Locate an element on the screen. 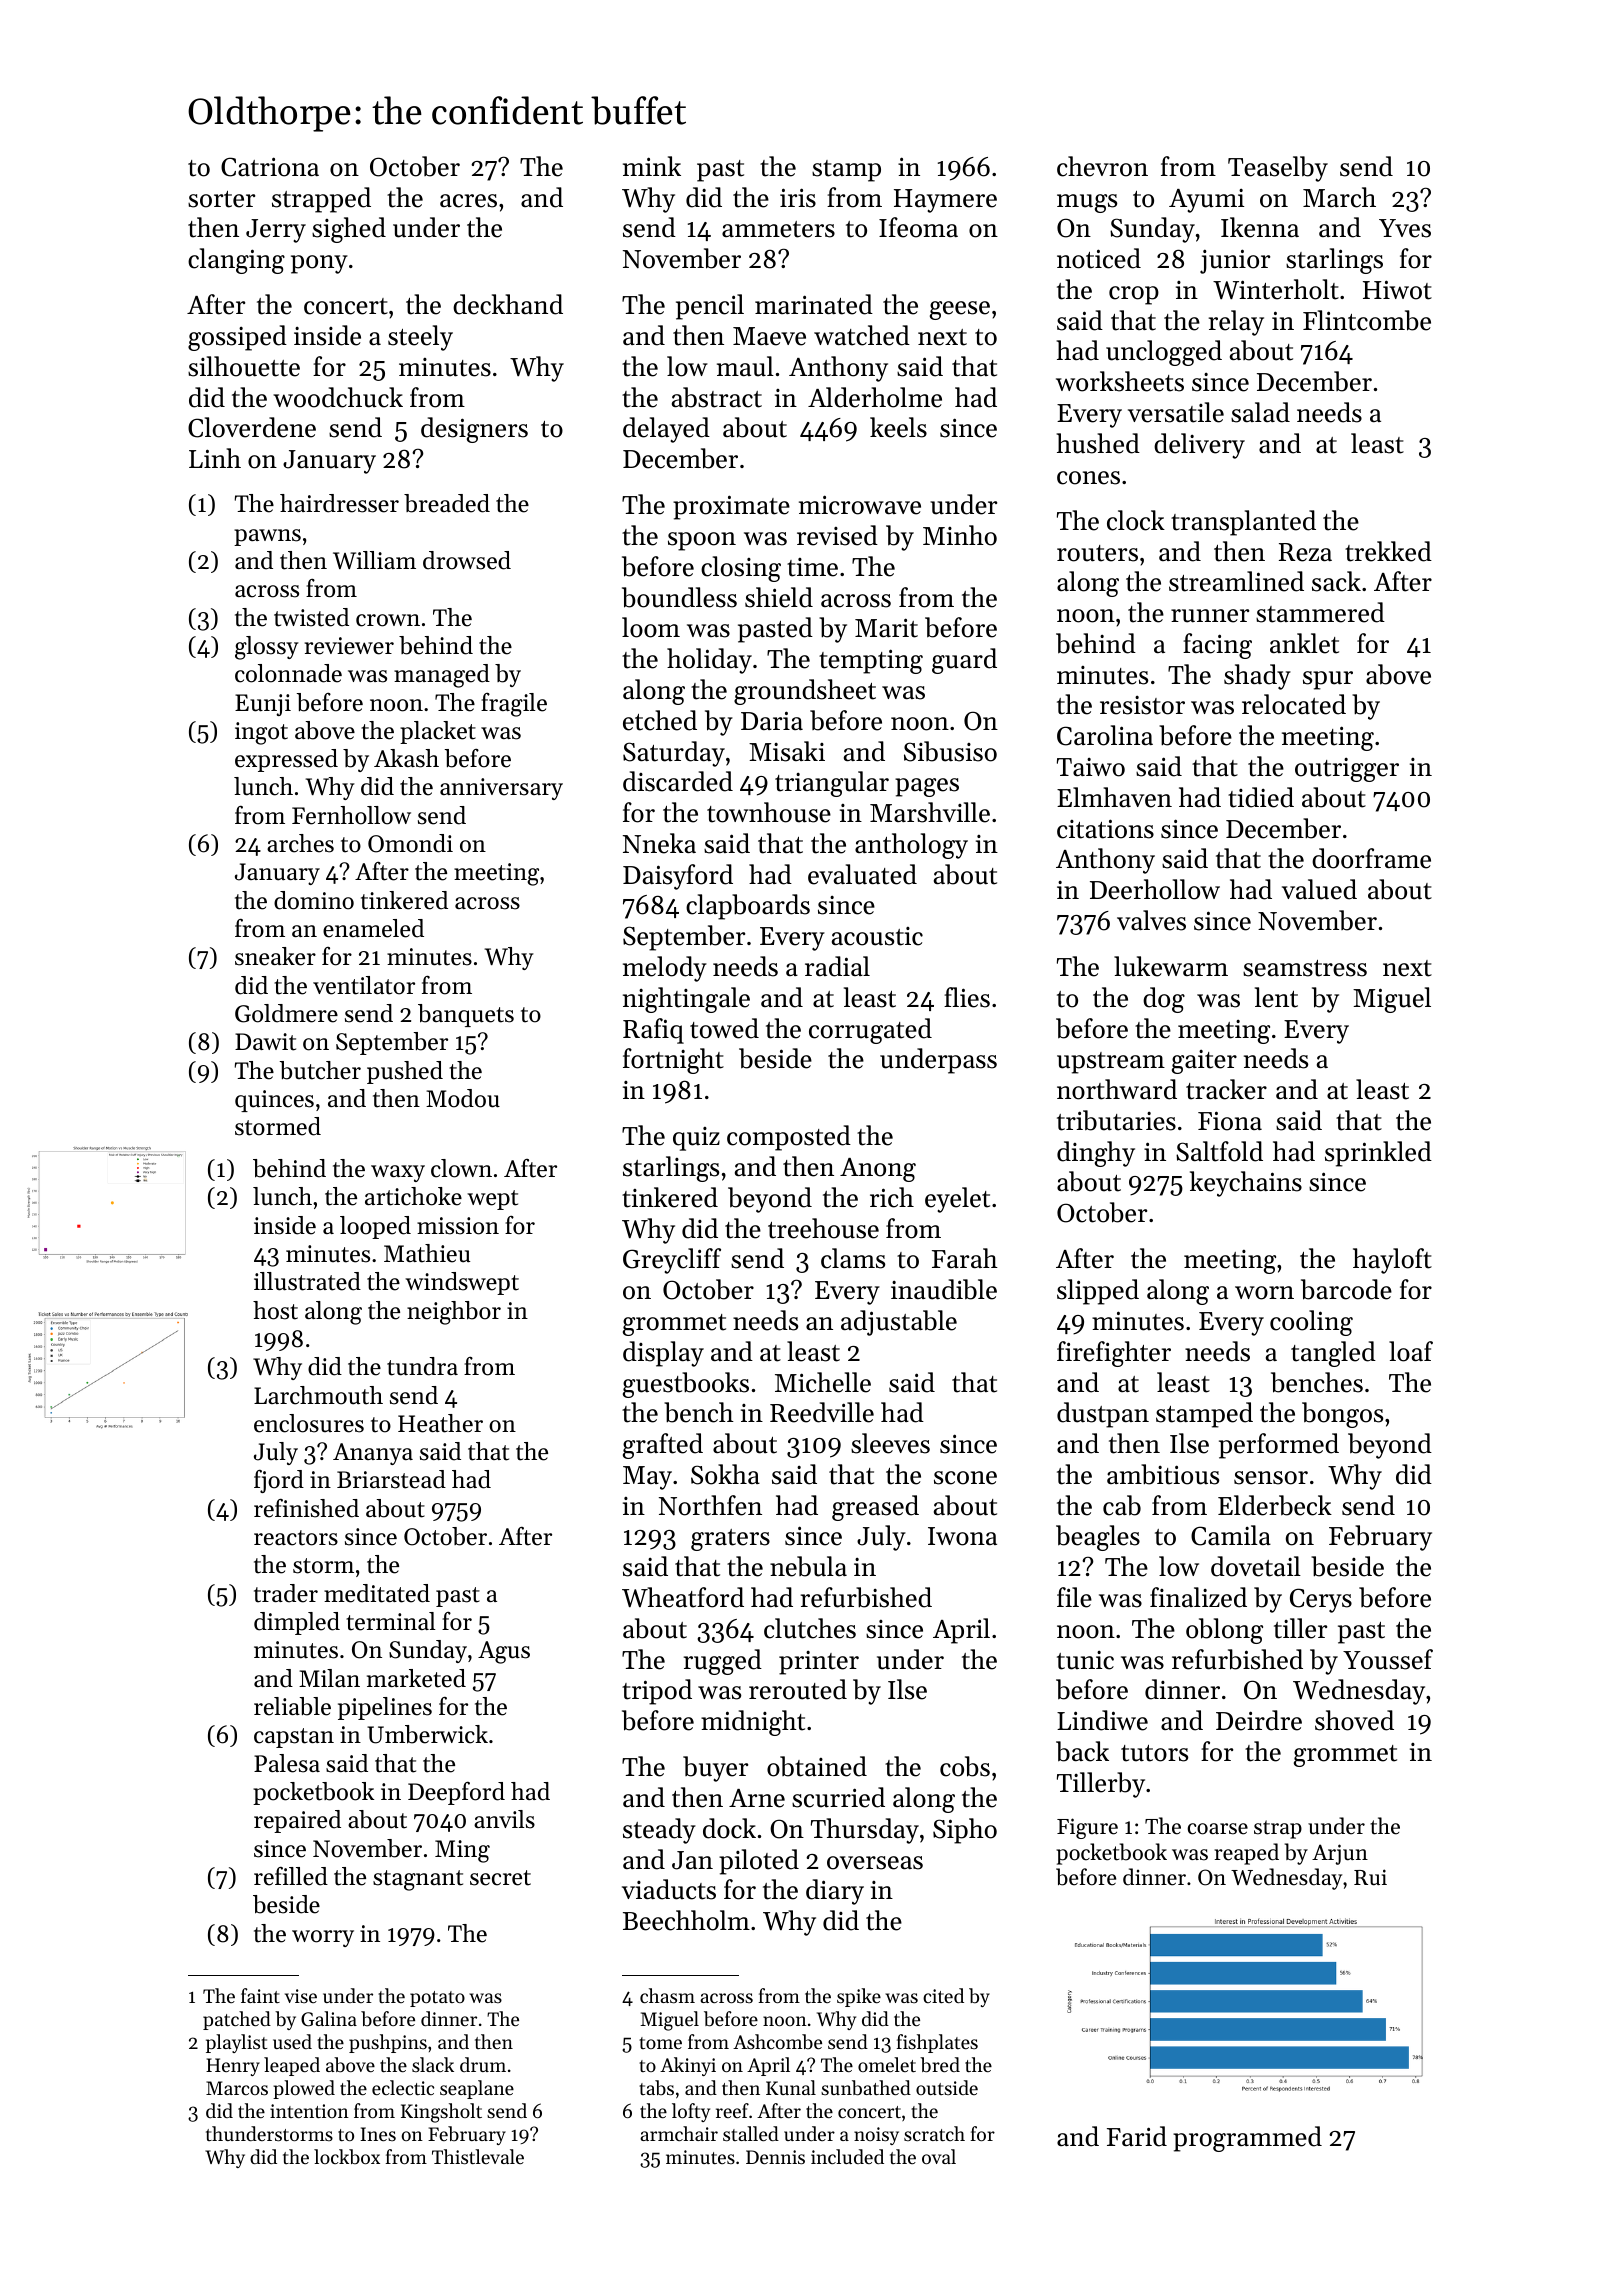 This screenshot has height=2292, width=1620. Deirdre is located at coordinates (1259, 1720).
